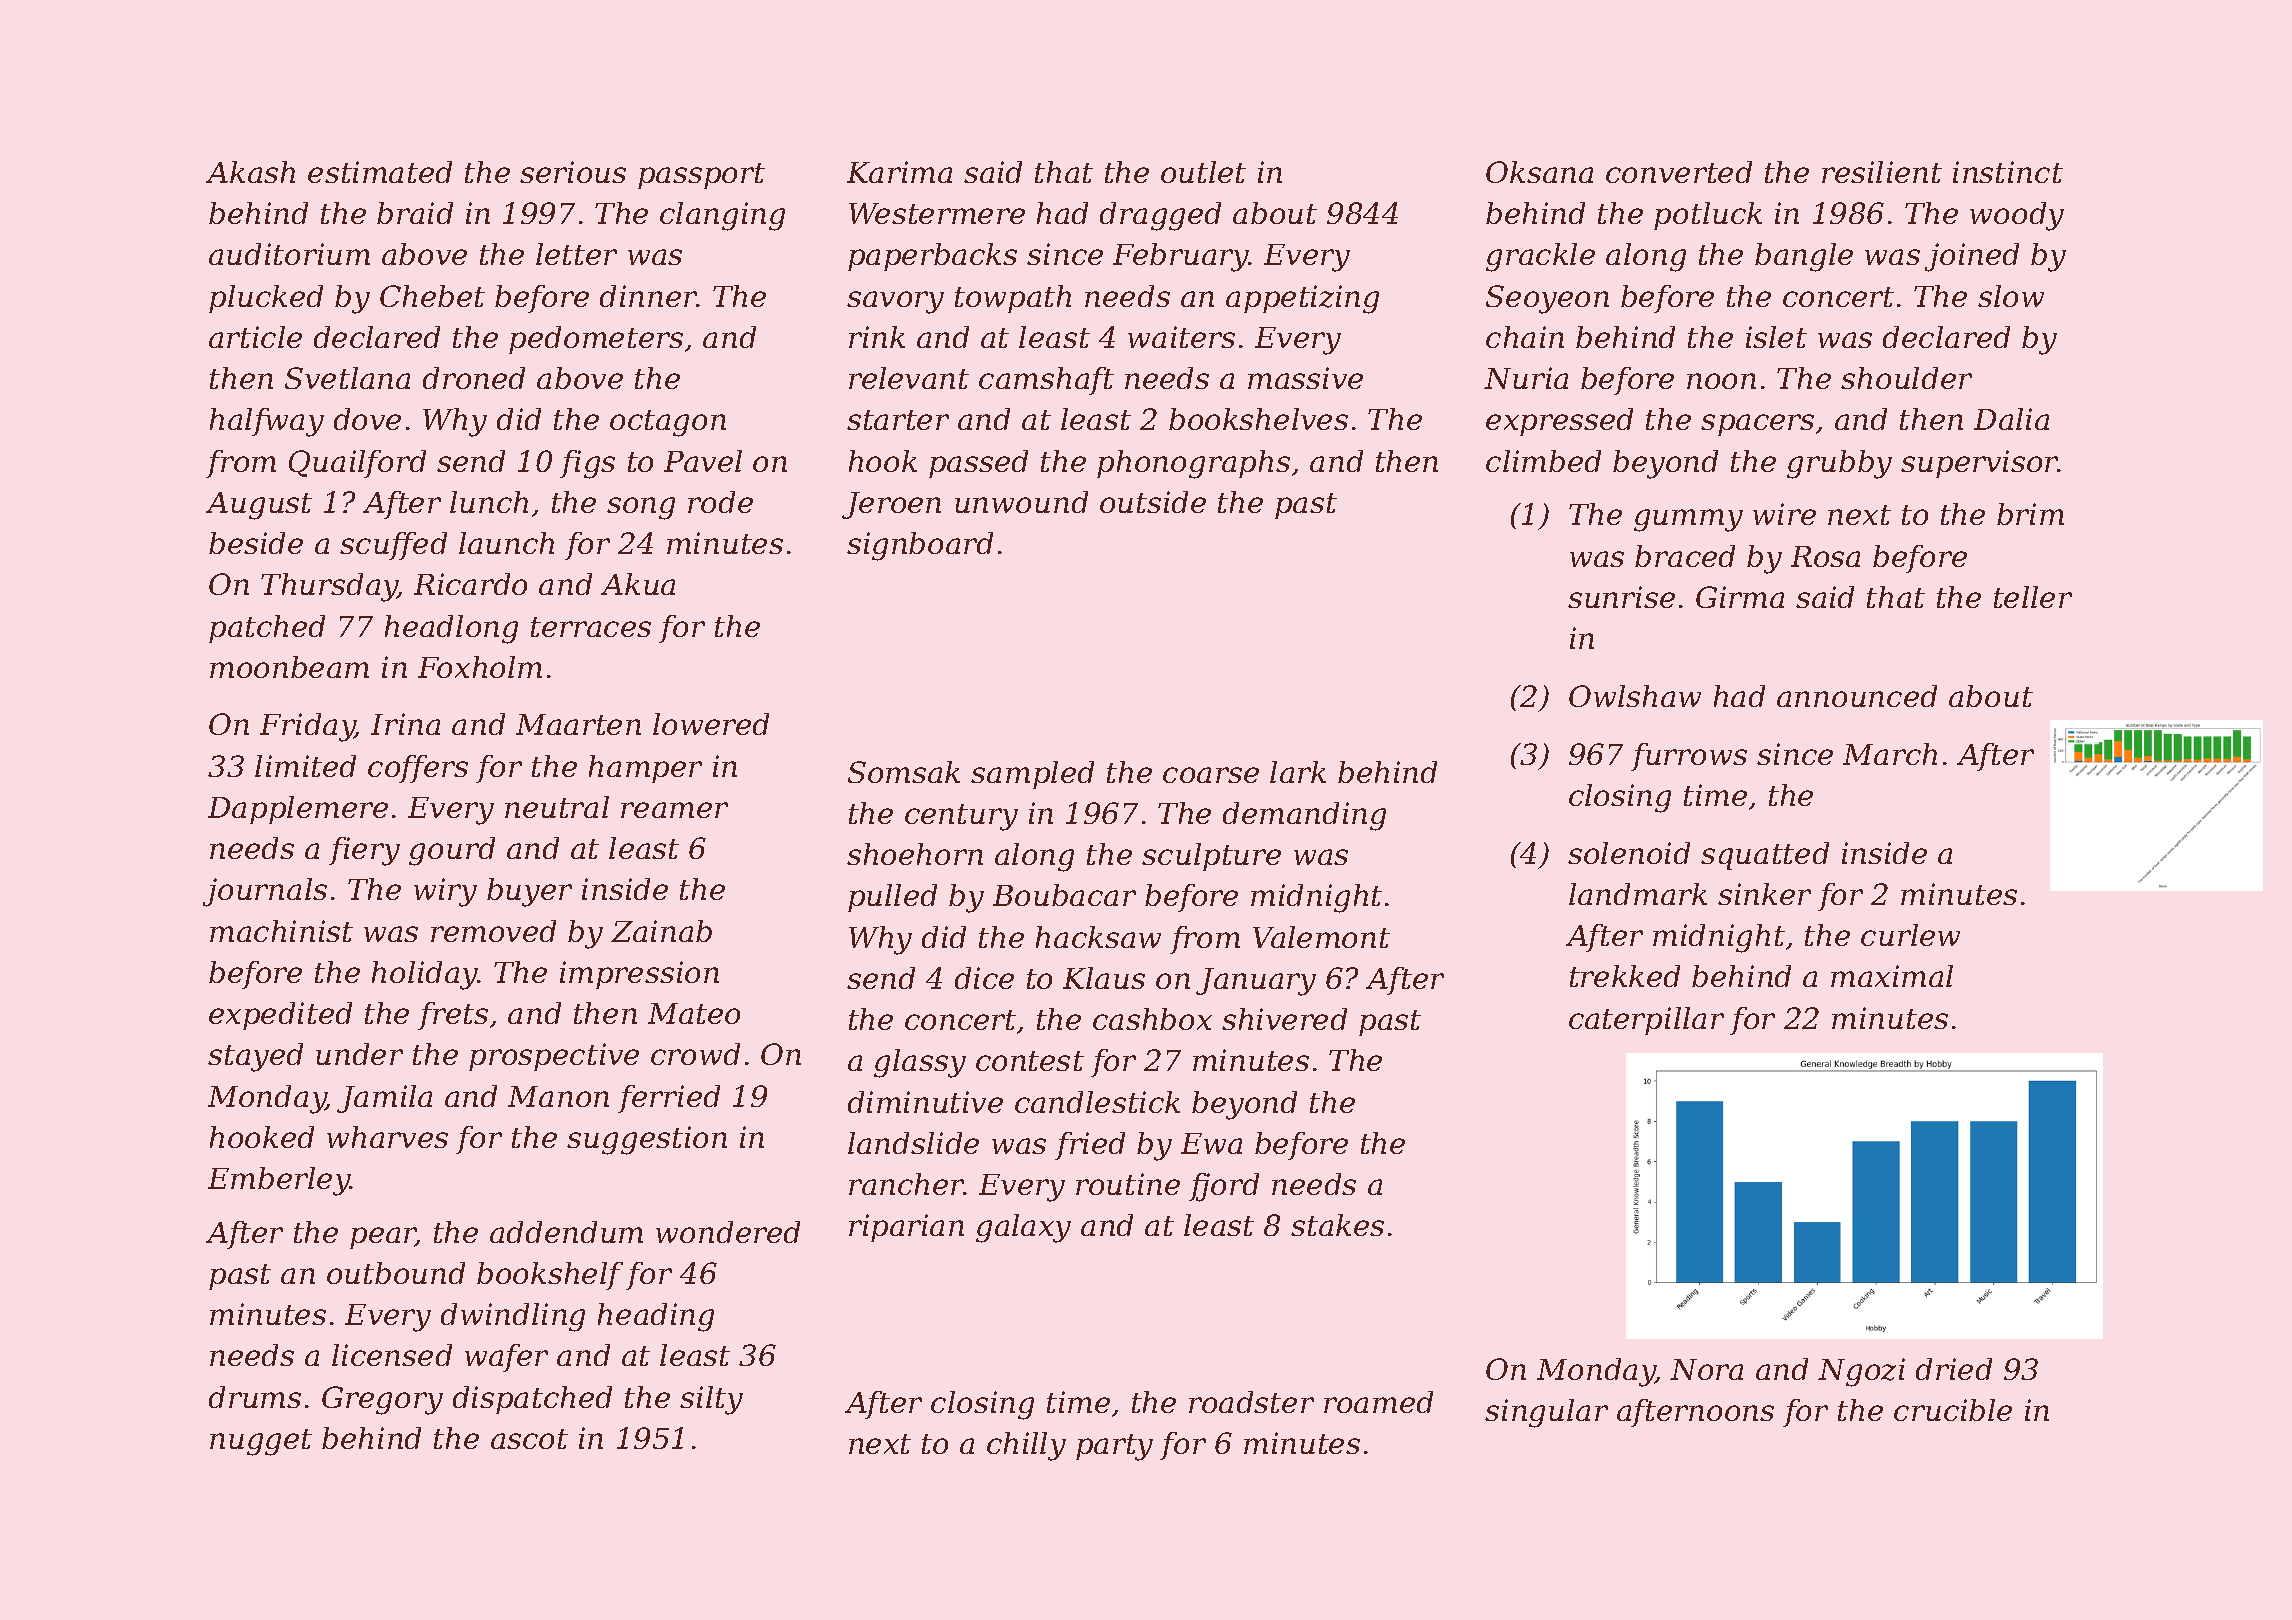  I want to click on gummy, so click(1688, 520).
